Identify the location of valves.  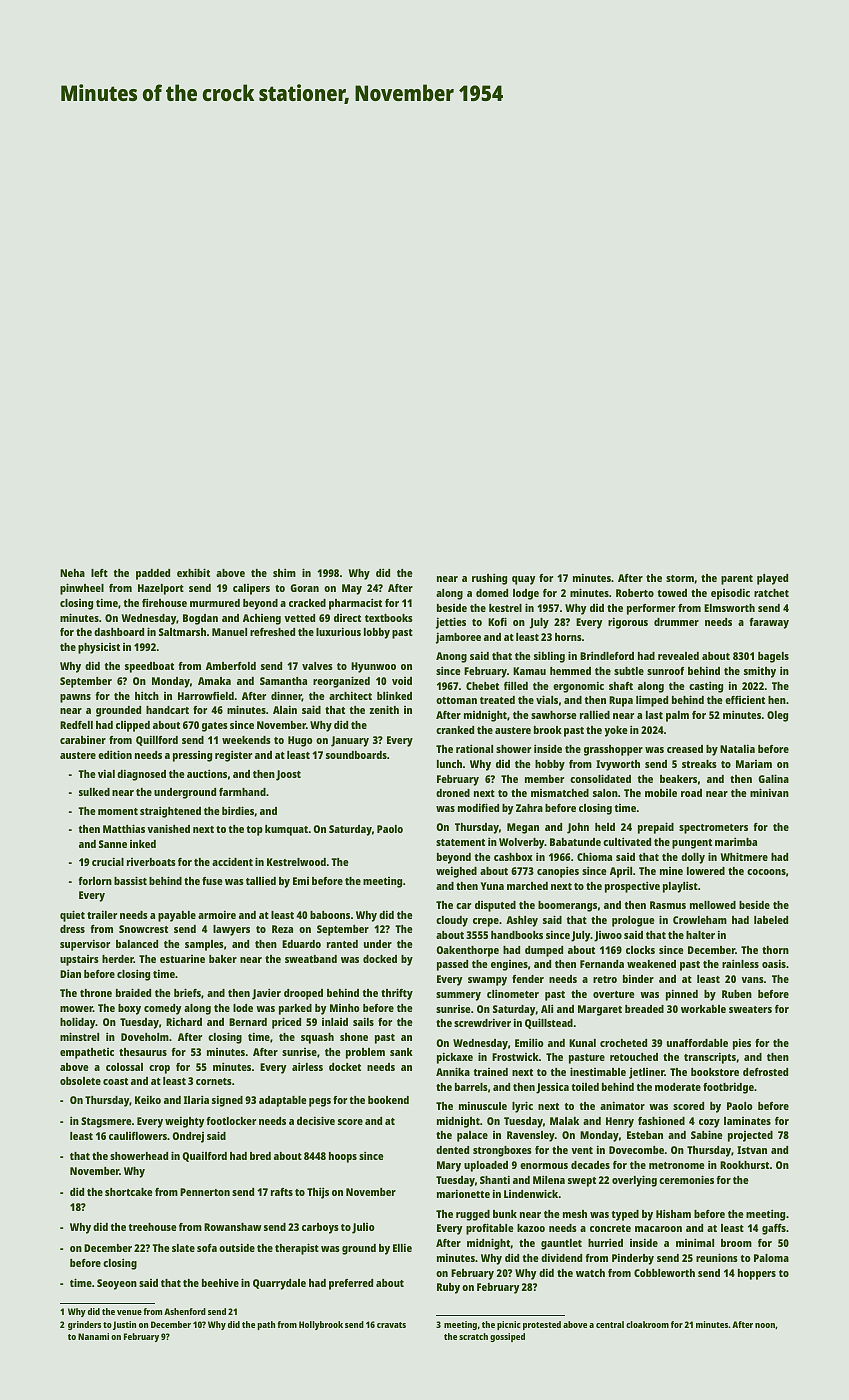
(317, 666).
